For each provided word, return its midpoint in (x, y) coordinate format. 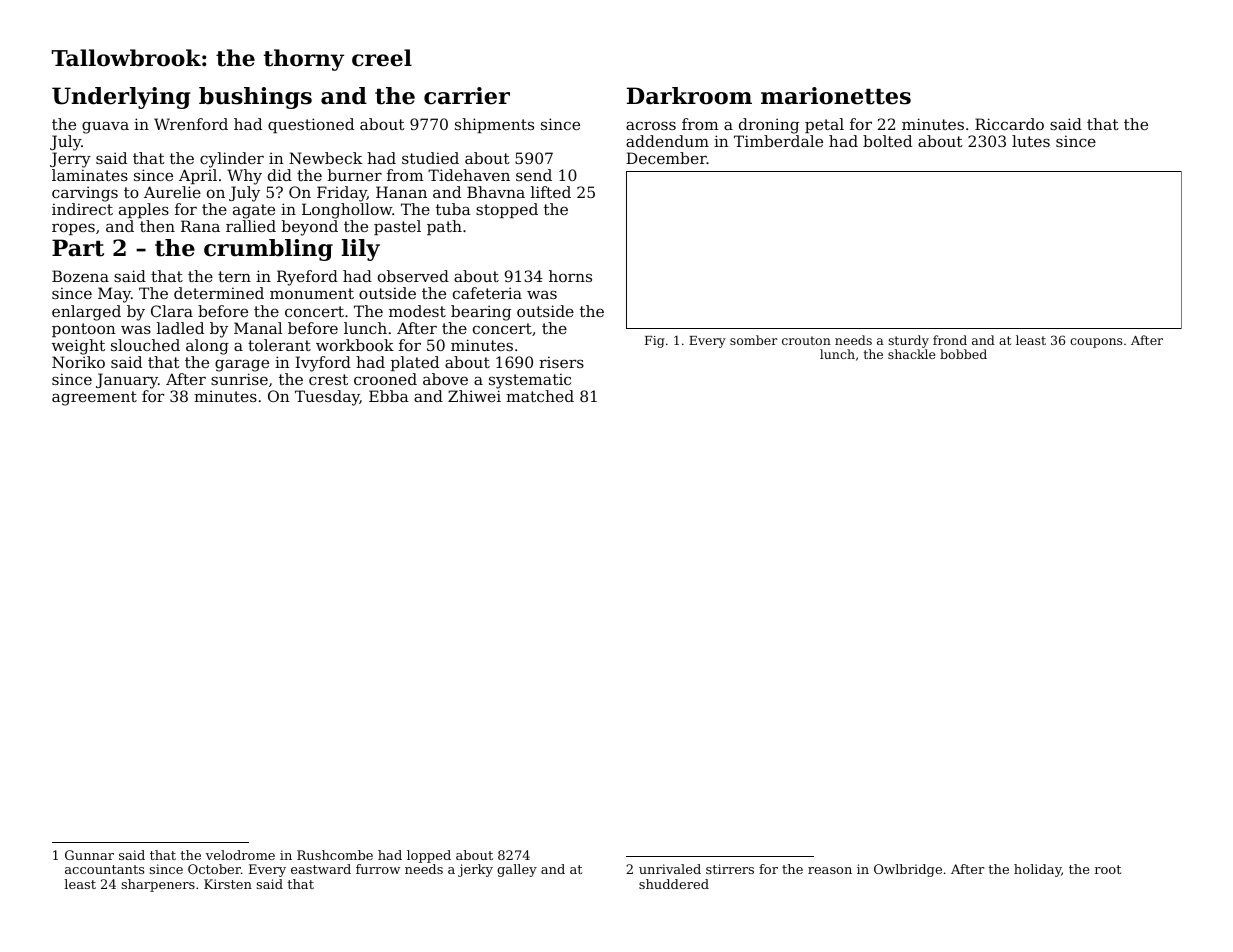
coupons (1096, 343)
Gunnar (89, 855)
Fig (654, 342)
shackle (911, 354)
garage (242, 365)
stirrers (730, 869)
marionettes (836, 96)
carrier (467, 96)
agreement (94, 398)
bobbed (963, 354)
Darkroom (689, 96)
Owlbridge (908, 870)
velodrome (240, 855)
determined (219, 293)
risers (561, 362)
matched (540, 396)
